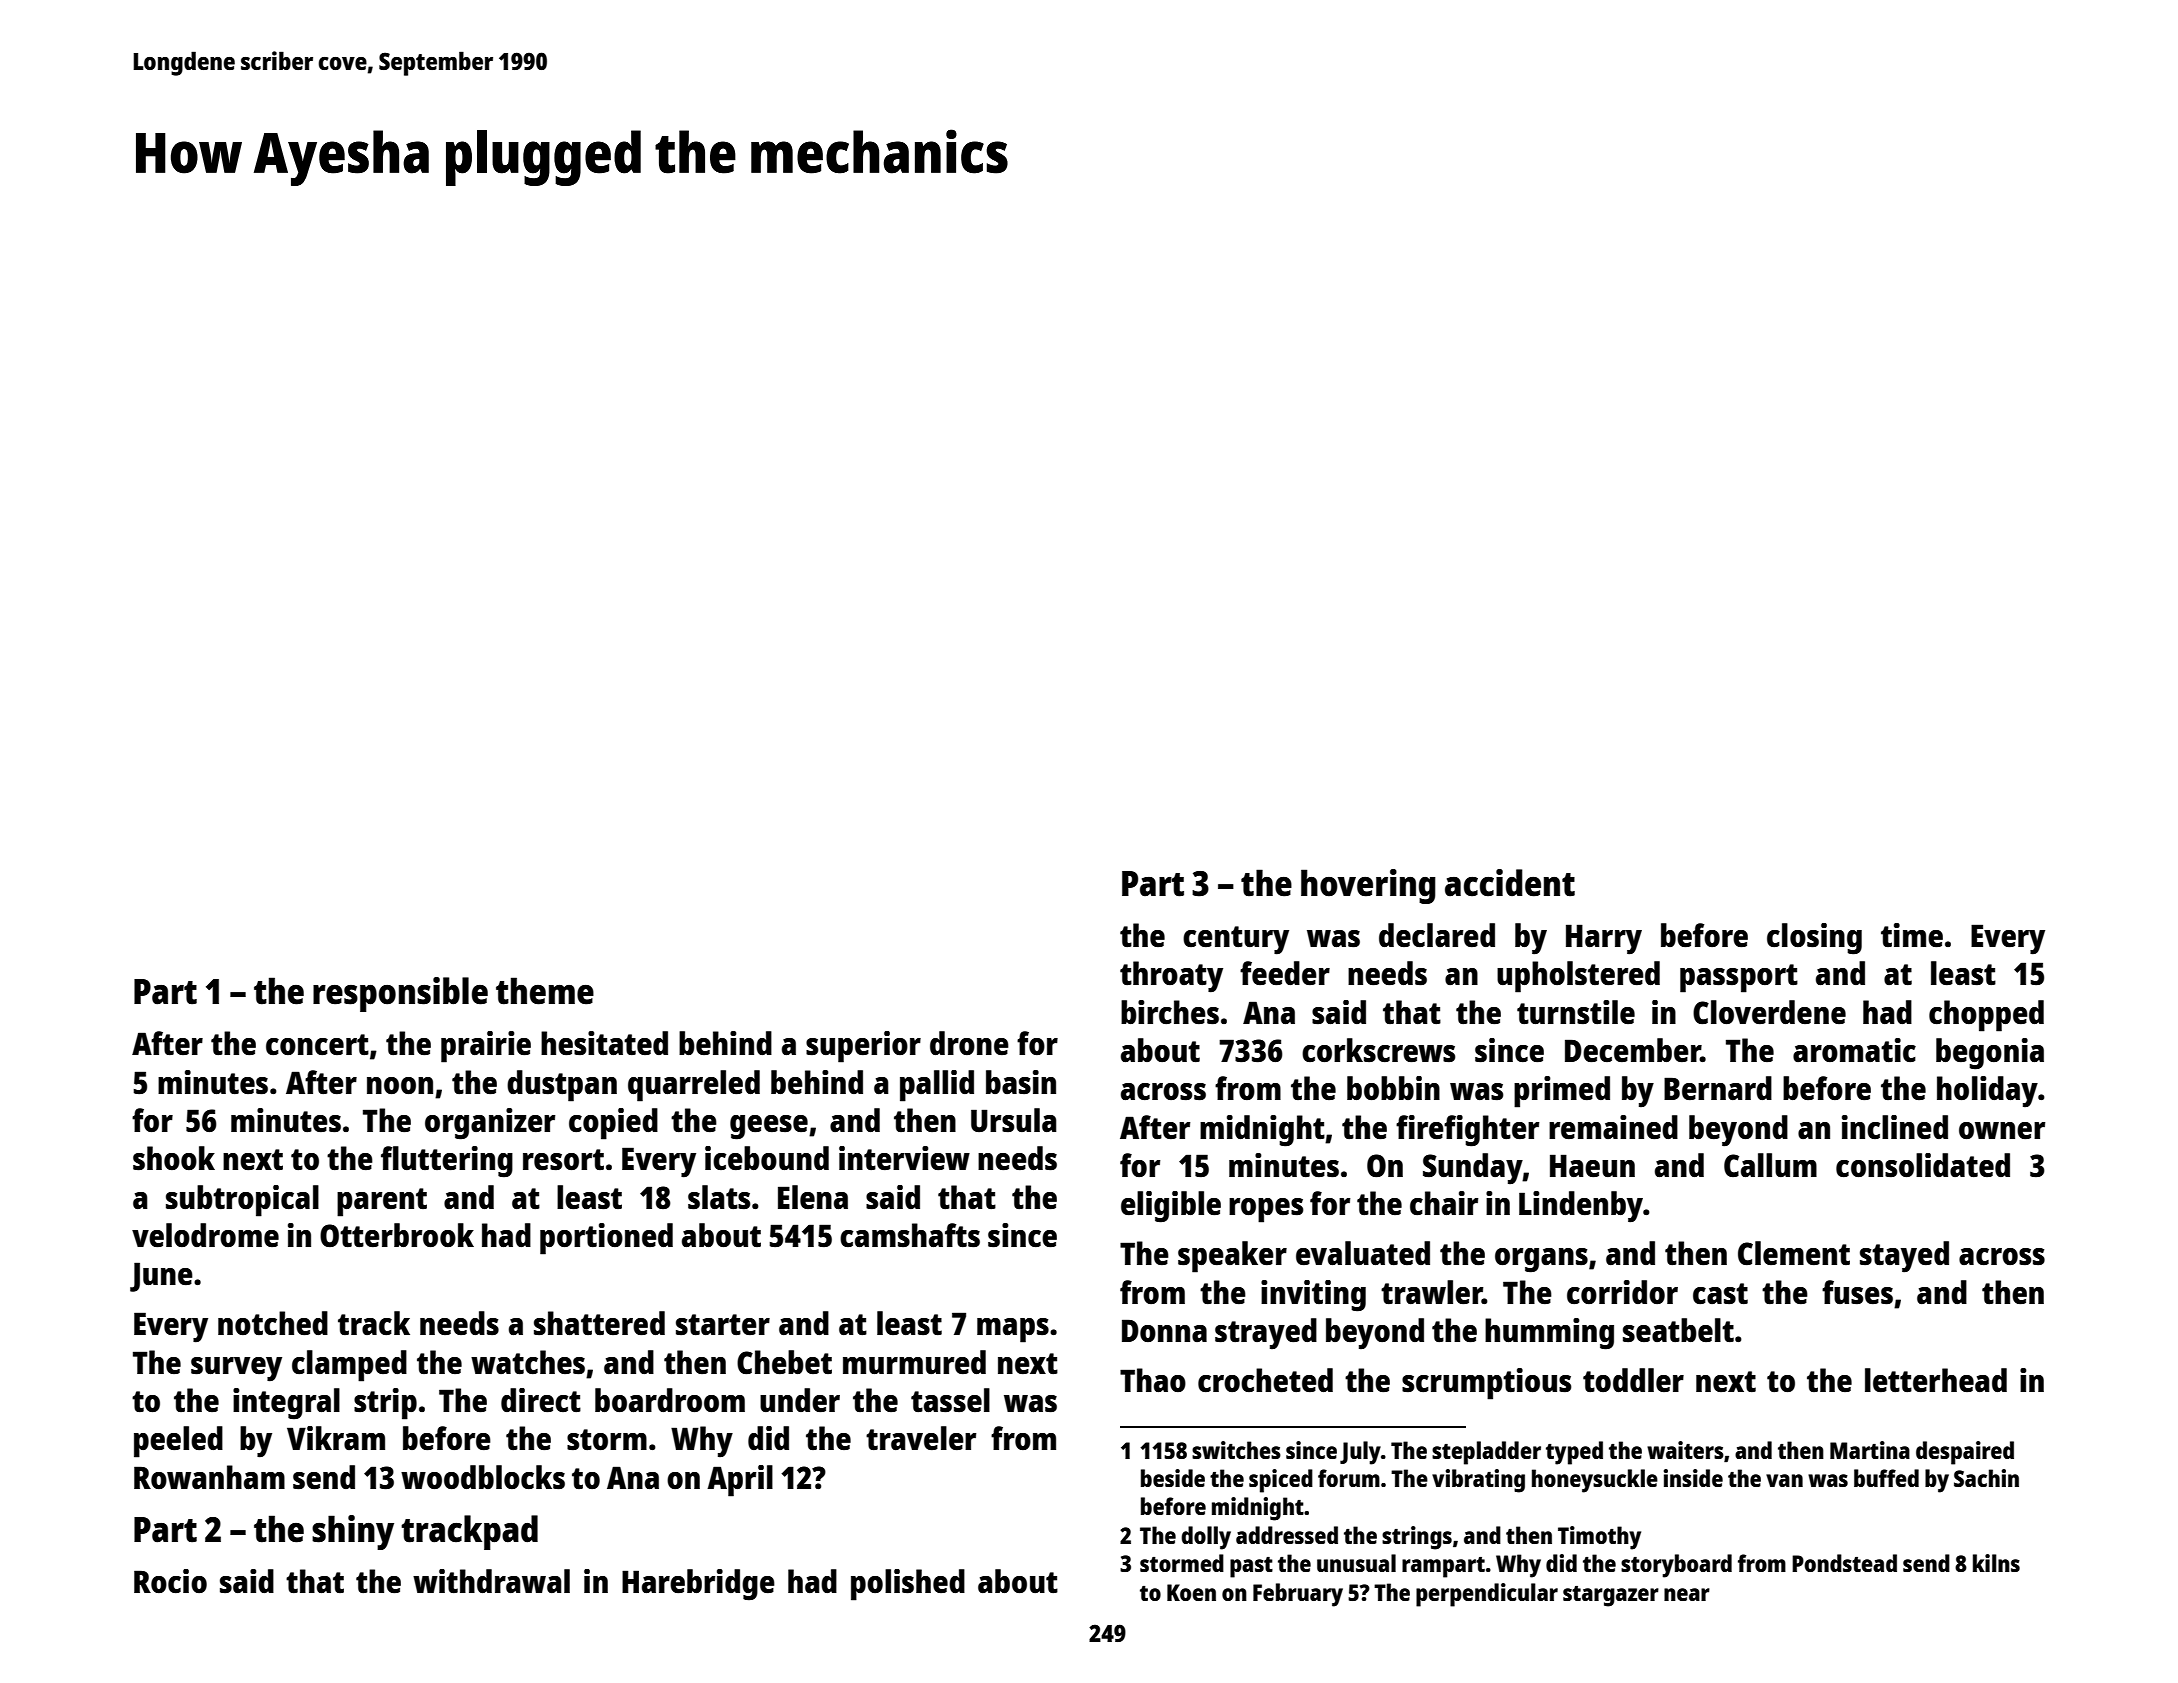 Image resolution: width=2178 pixels, height=1683 pixels. What do you see at coordinates (2002, 1130) in the document?
I see `owner` at bounding box center [2002, 1130].
